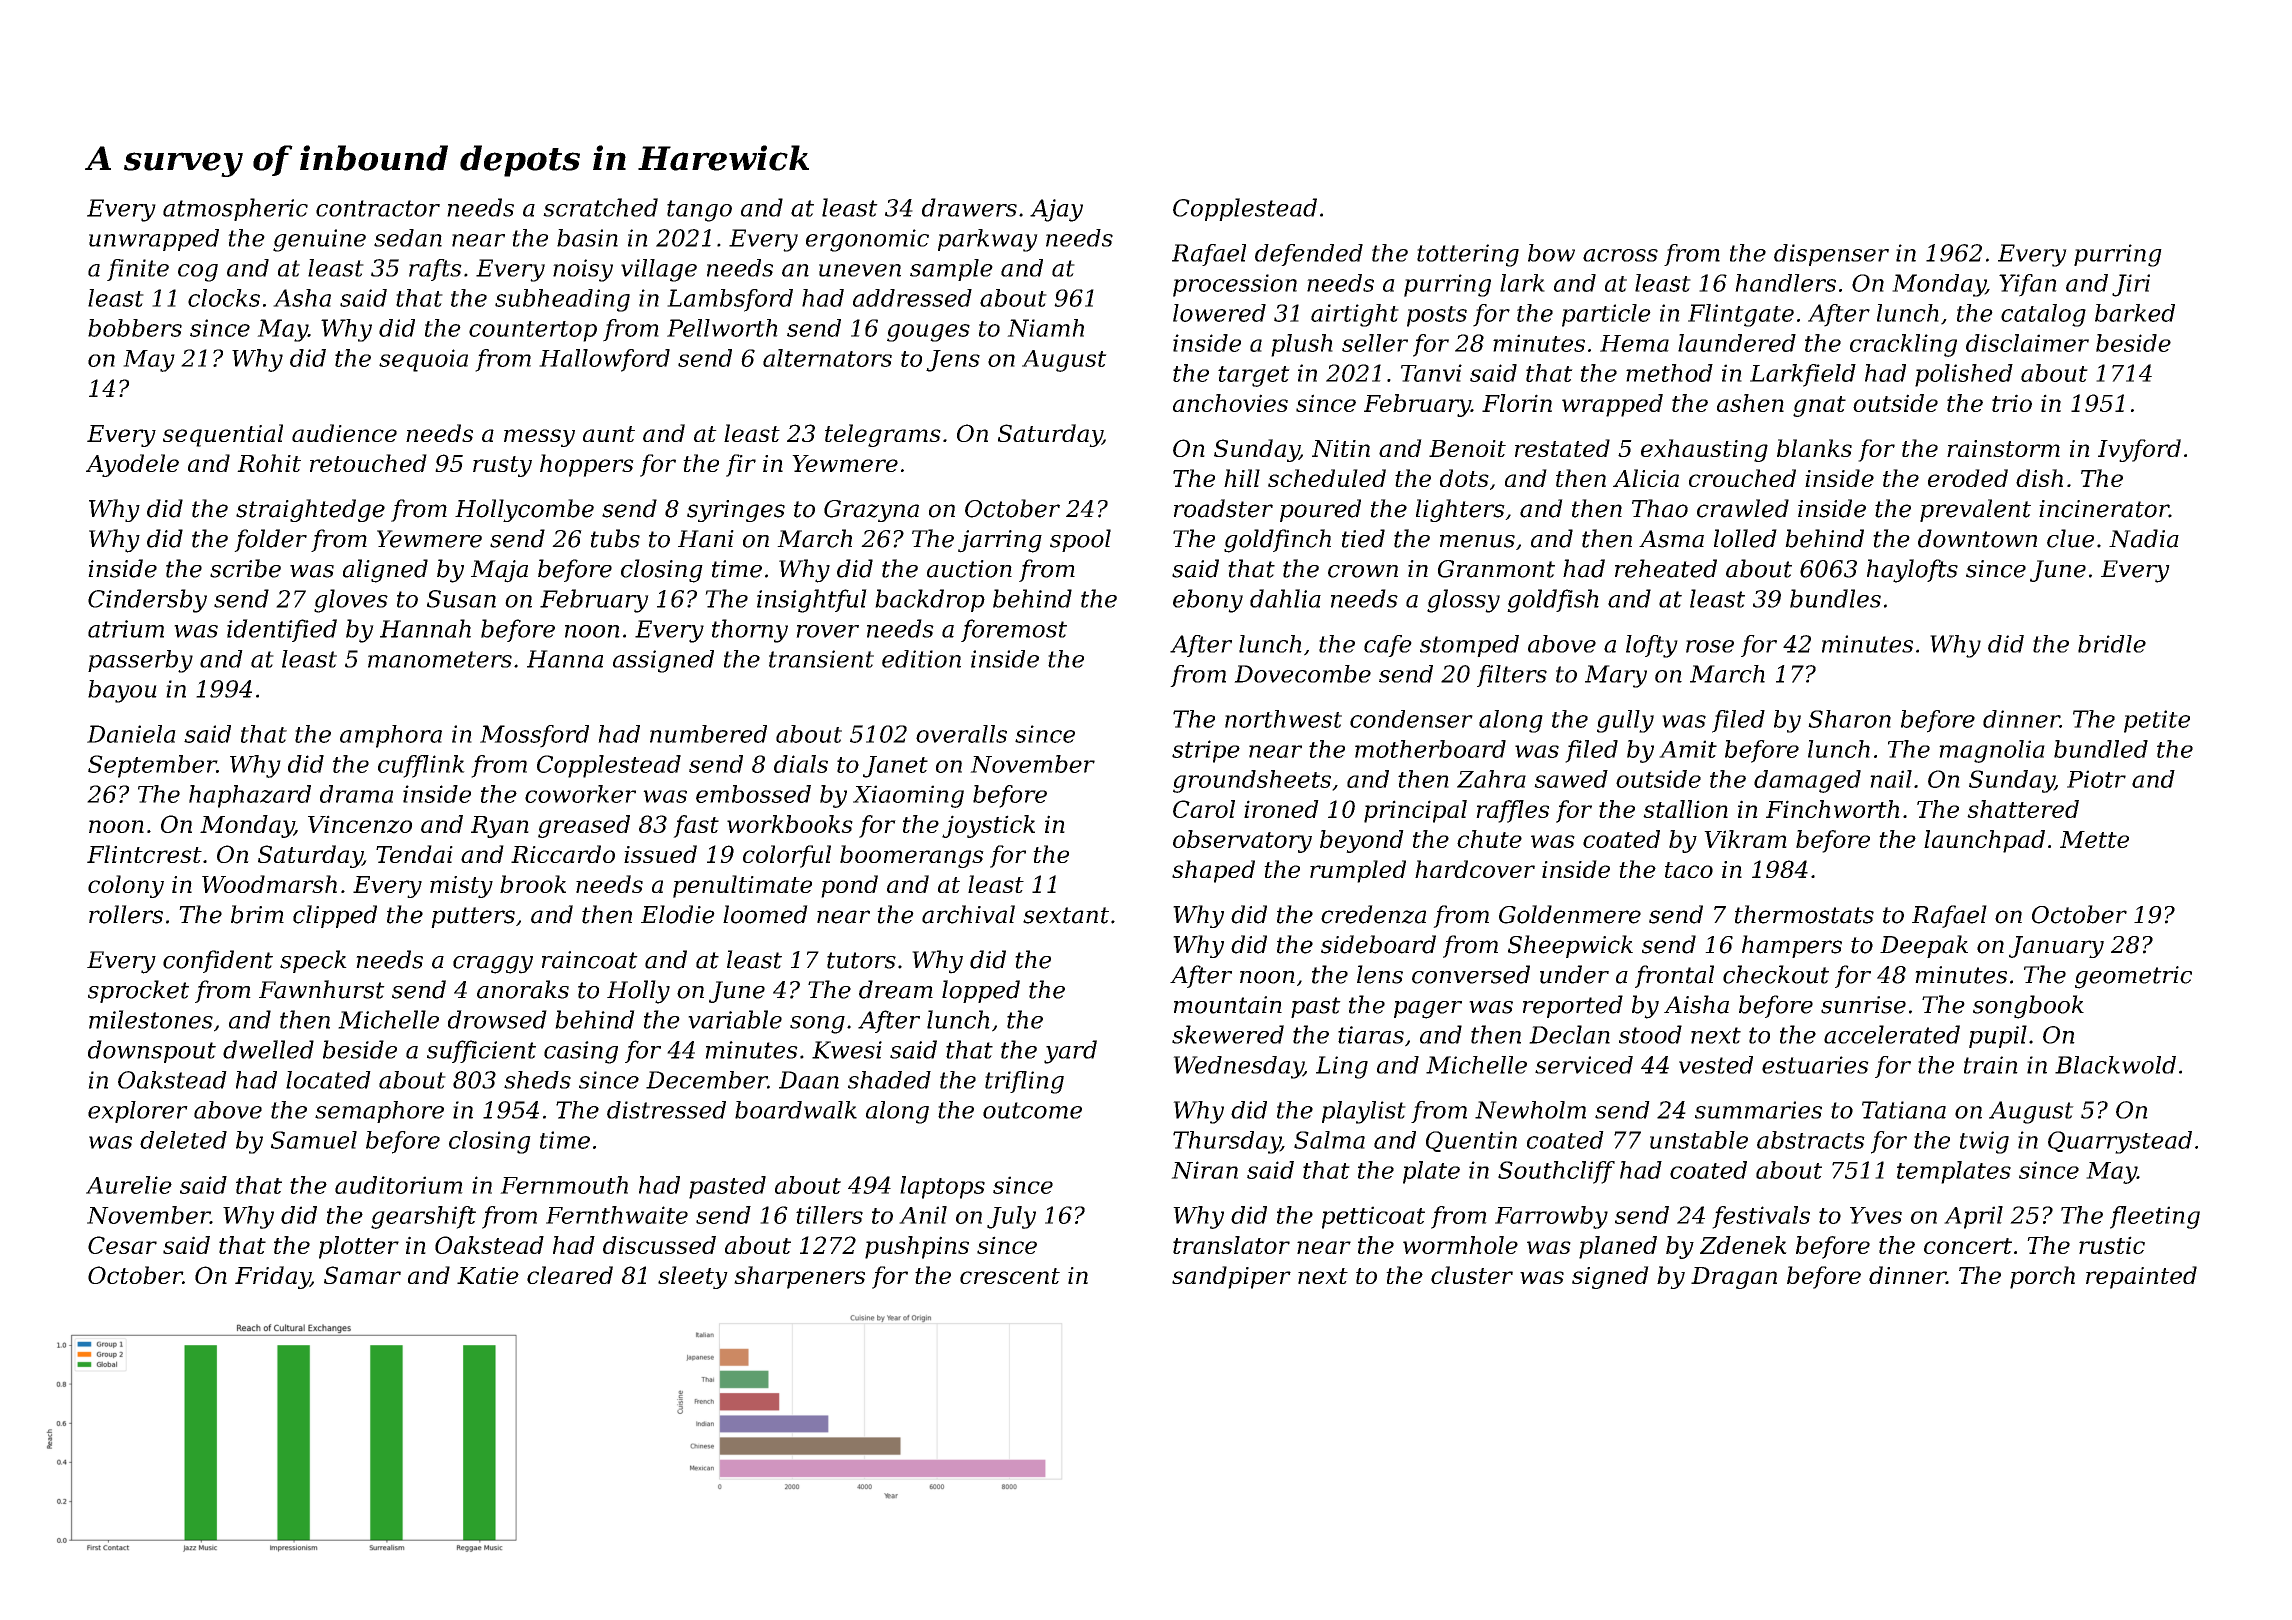  Describe the element at coordinates (1992, 751) in the page. I see `magnolia` at that location.
